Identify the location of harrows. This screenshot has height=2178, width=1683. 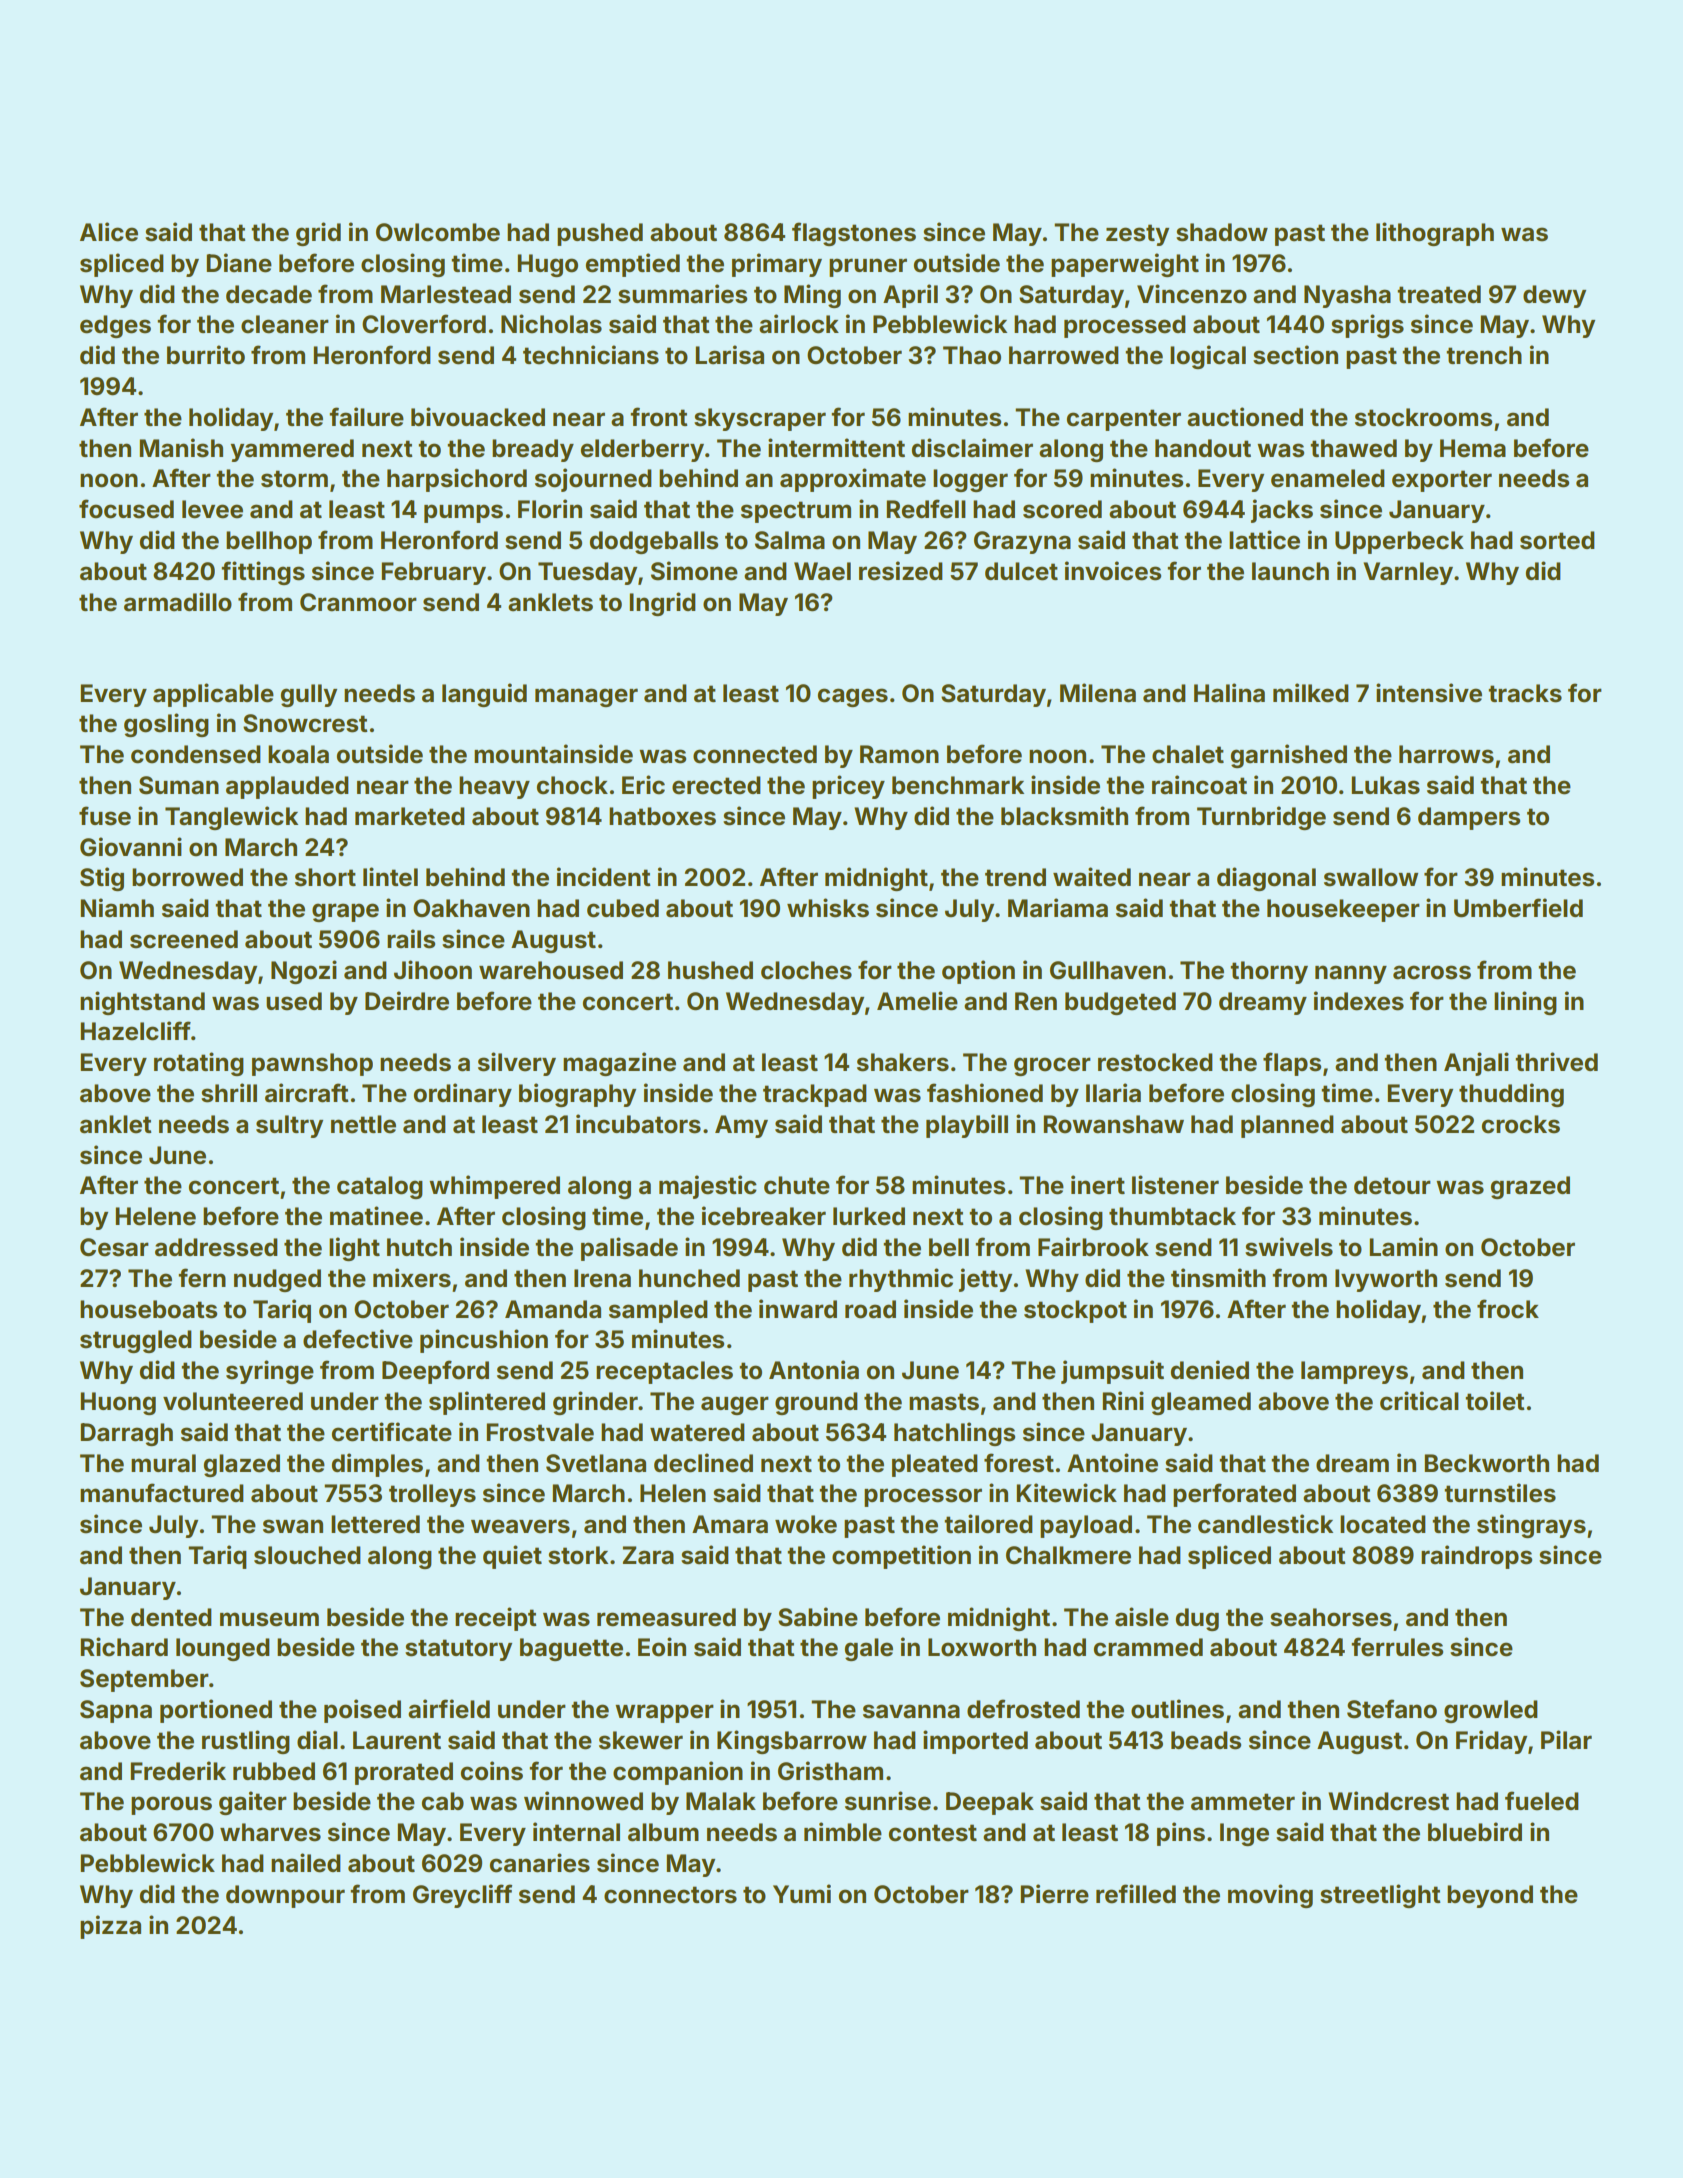
(1446, 754).
